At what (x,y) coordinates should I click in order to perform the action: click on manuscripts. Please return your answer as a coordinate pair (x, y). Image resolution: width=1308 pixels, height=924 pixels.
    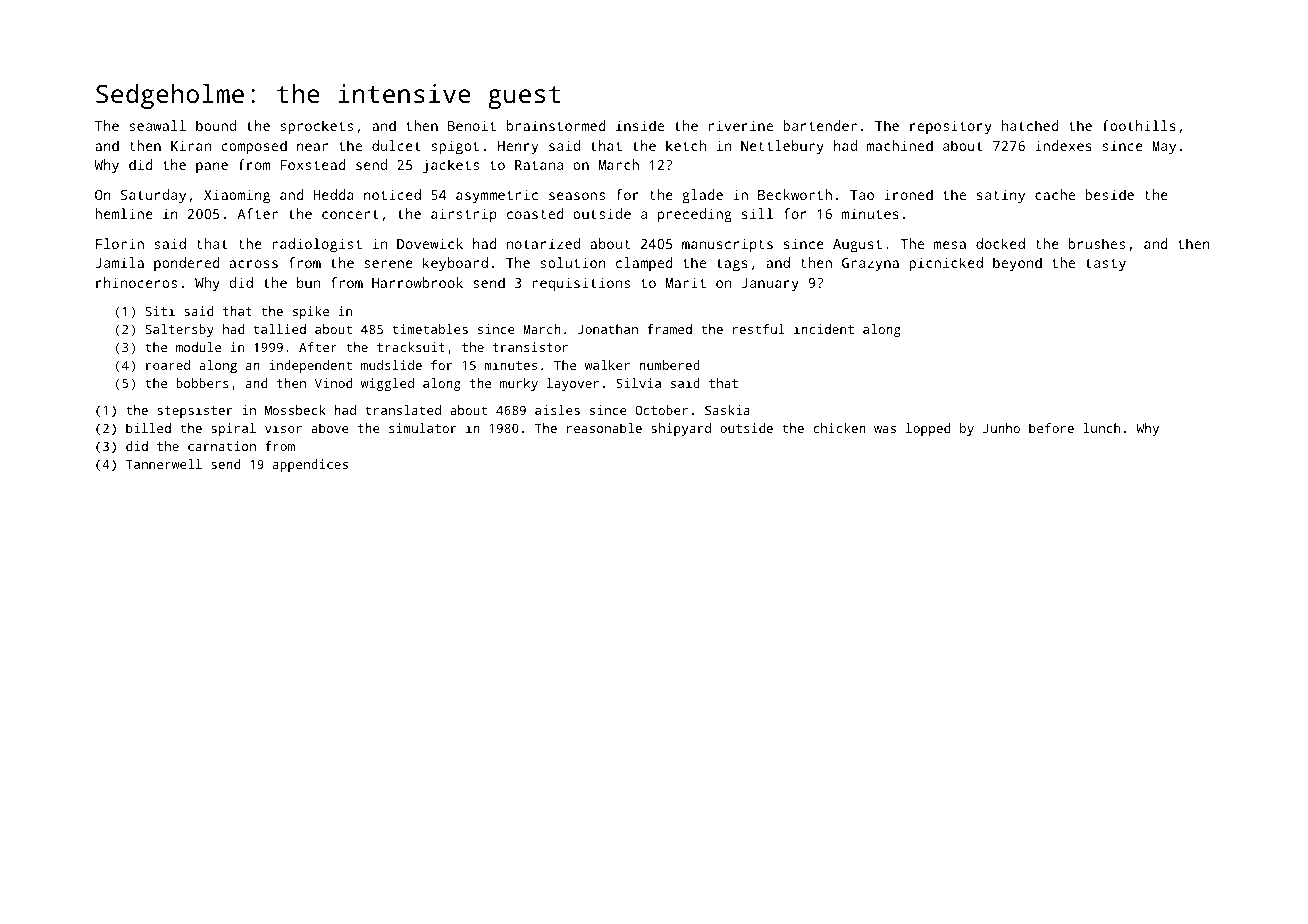
    Looking at the image, I should click on (727, 245).
